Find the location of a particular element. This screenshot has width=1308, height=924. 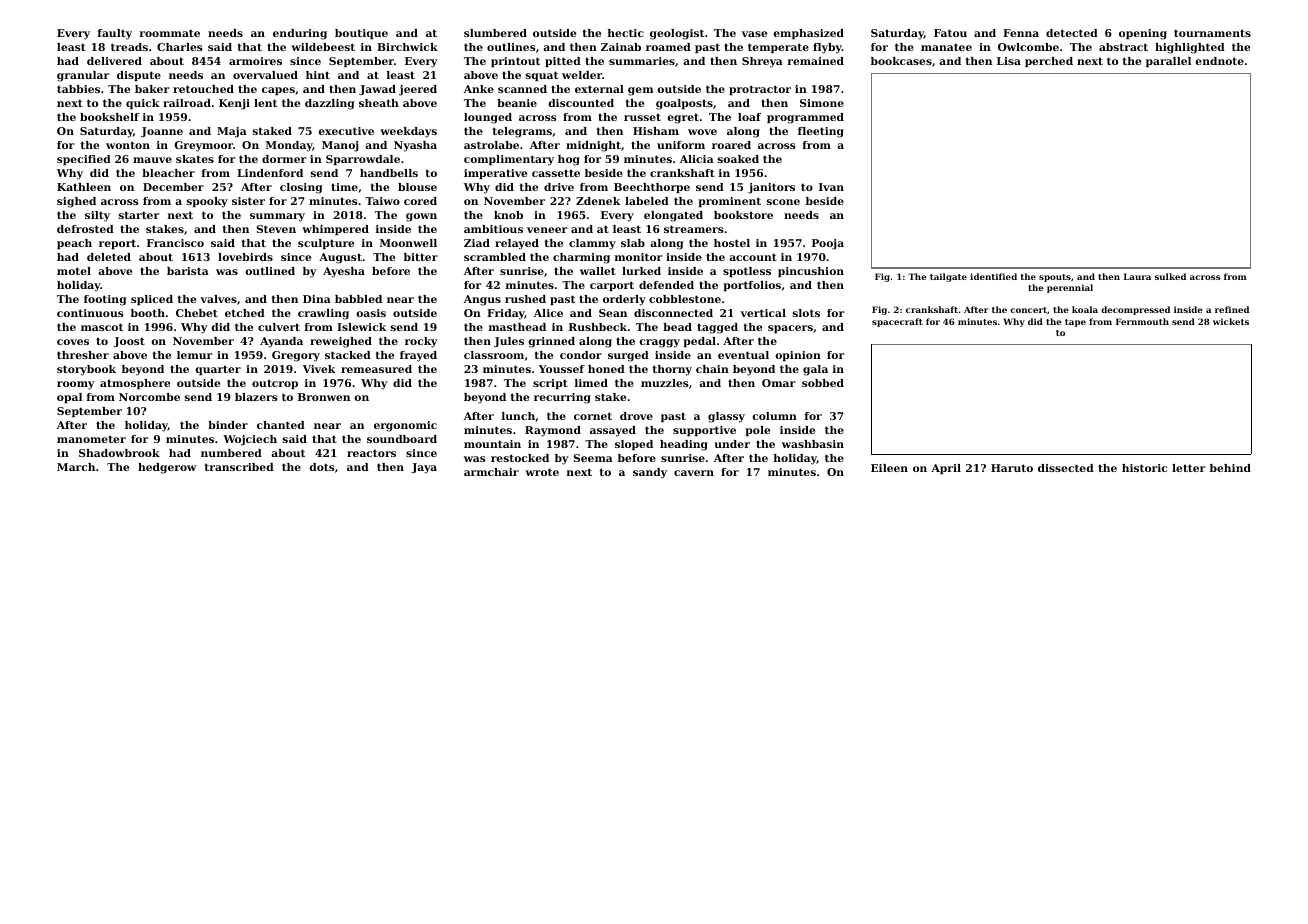

hedgerow is located at coordinates (167, 468).
